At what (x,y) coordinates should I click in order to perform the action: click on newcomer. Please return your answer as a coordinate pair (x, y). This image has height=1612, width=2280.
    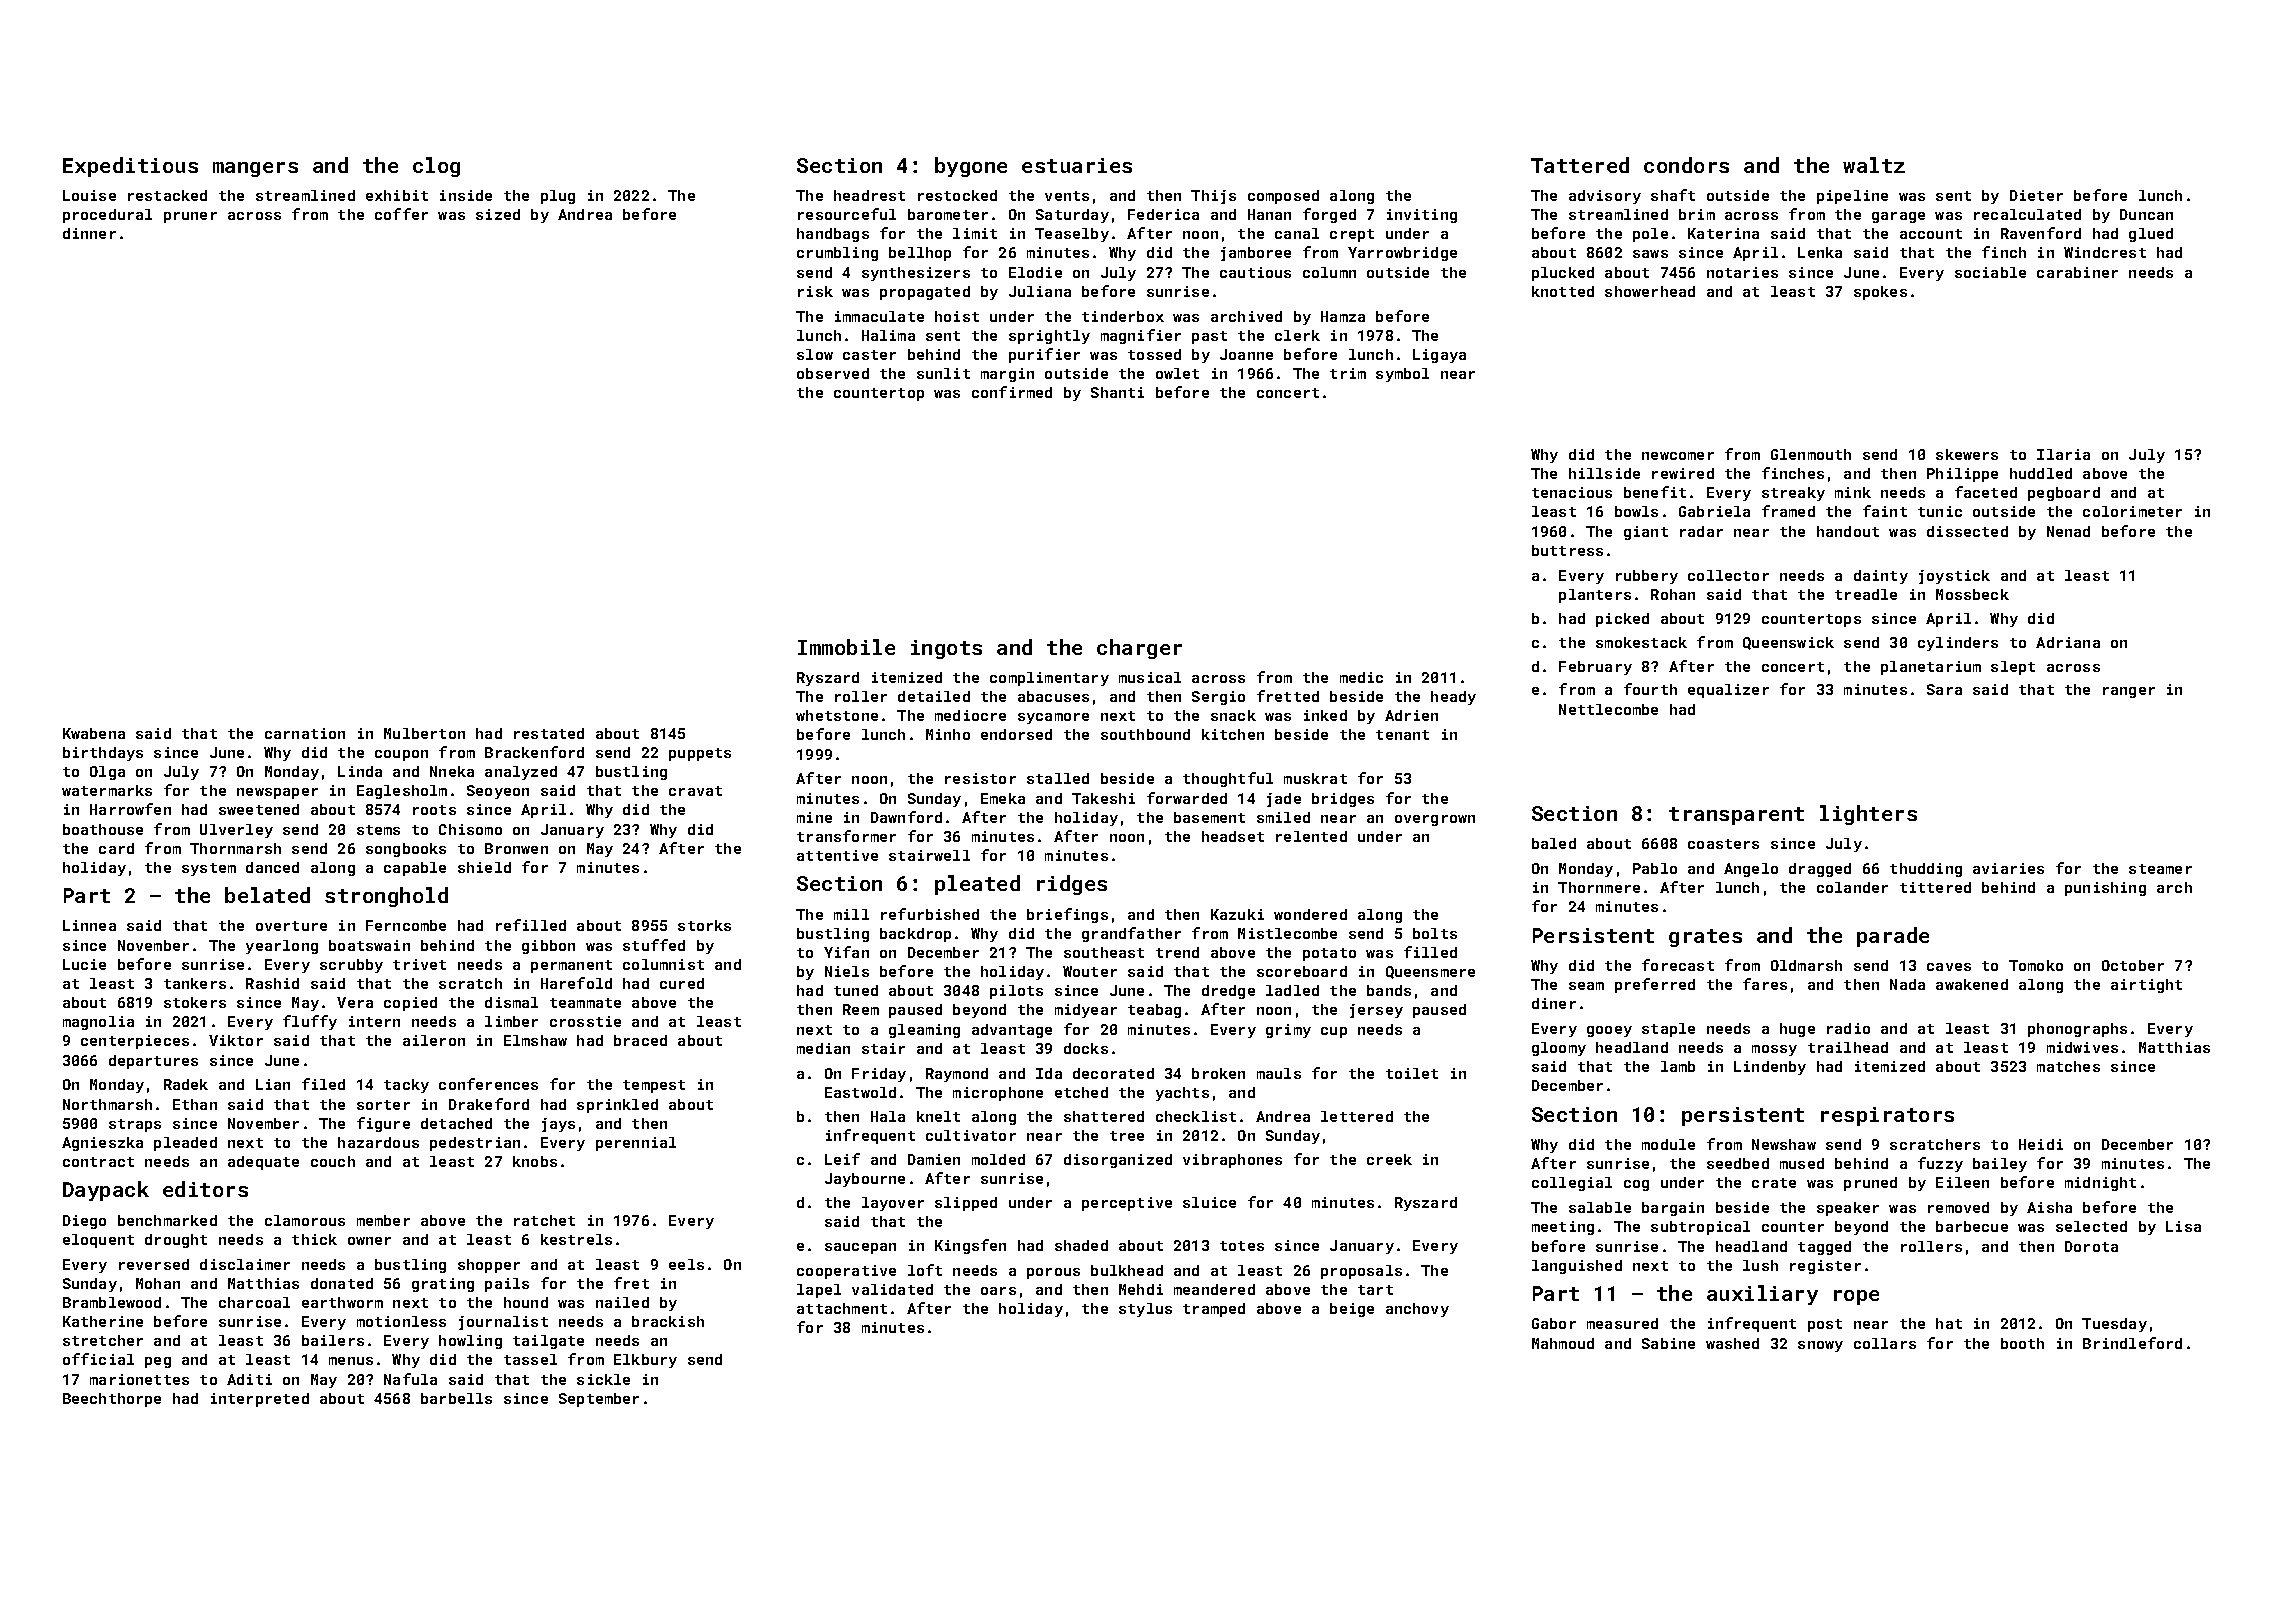
    Looking at the image, I should click on (1678, 456).
